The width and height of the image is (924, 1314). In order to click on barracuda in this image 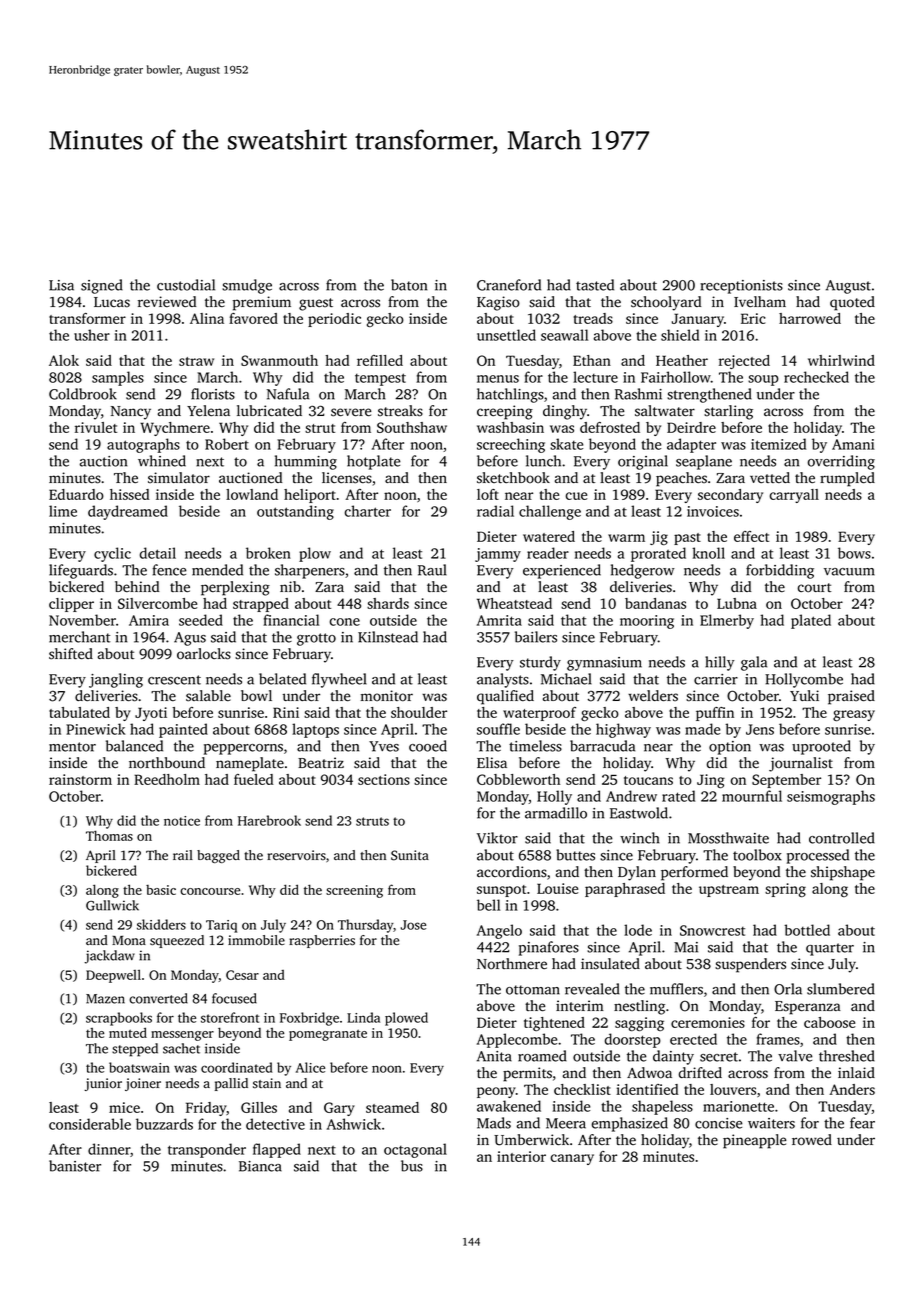, I will do `click(602, 746)`.
